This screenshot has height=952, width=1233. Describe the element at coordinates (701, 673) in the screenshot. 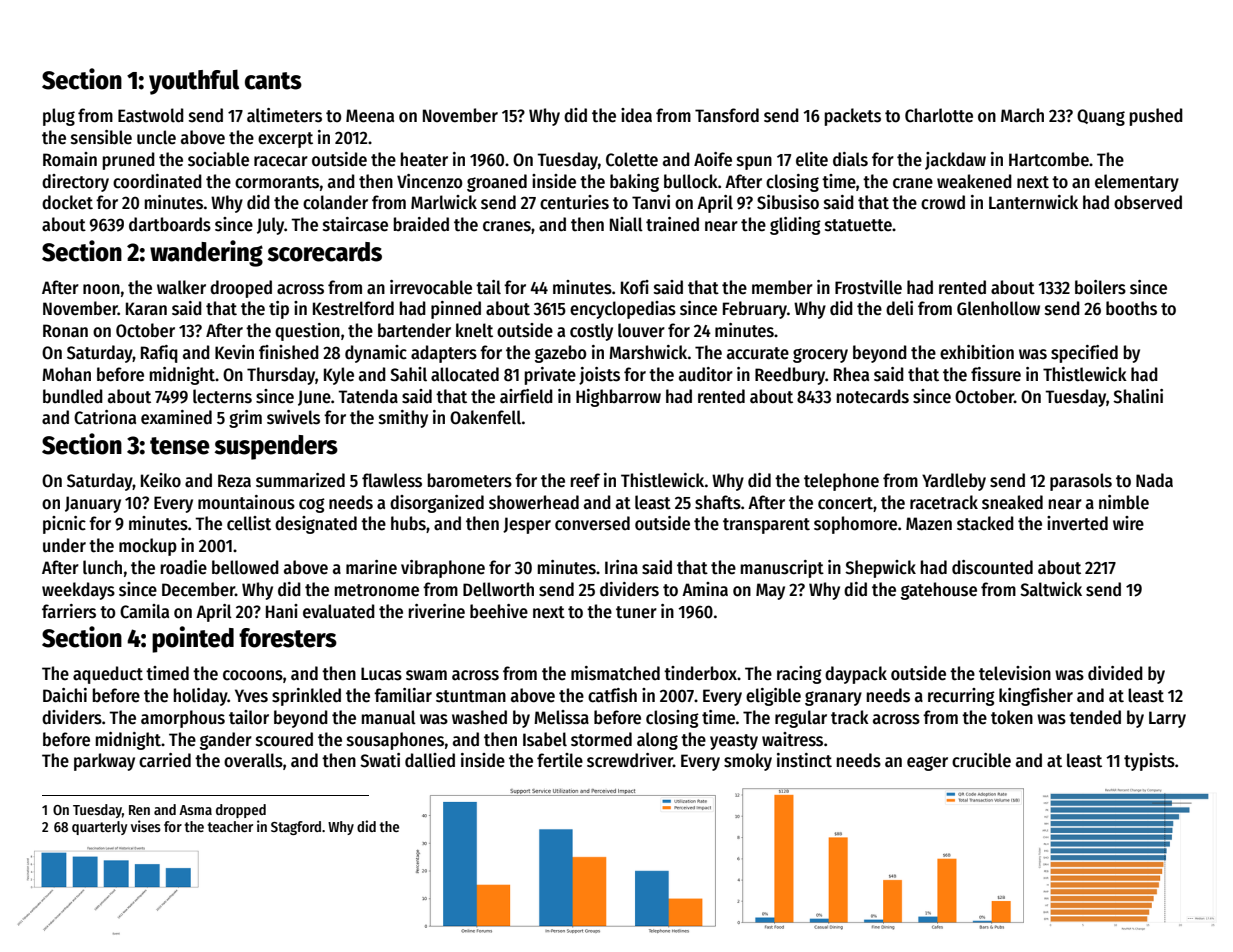

I see `tinderbox` at that location.
